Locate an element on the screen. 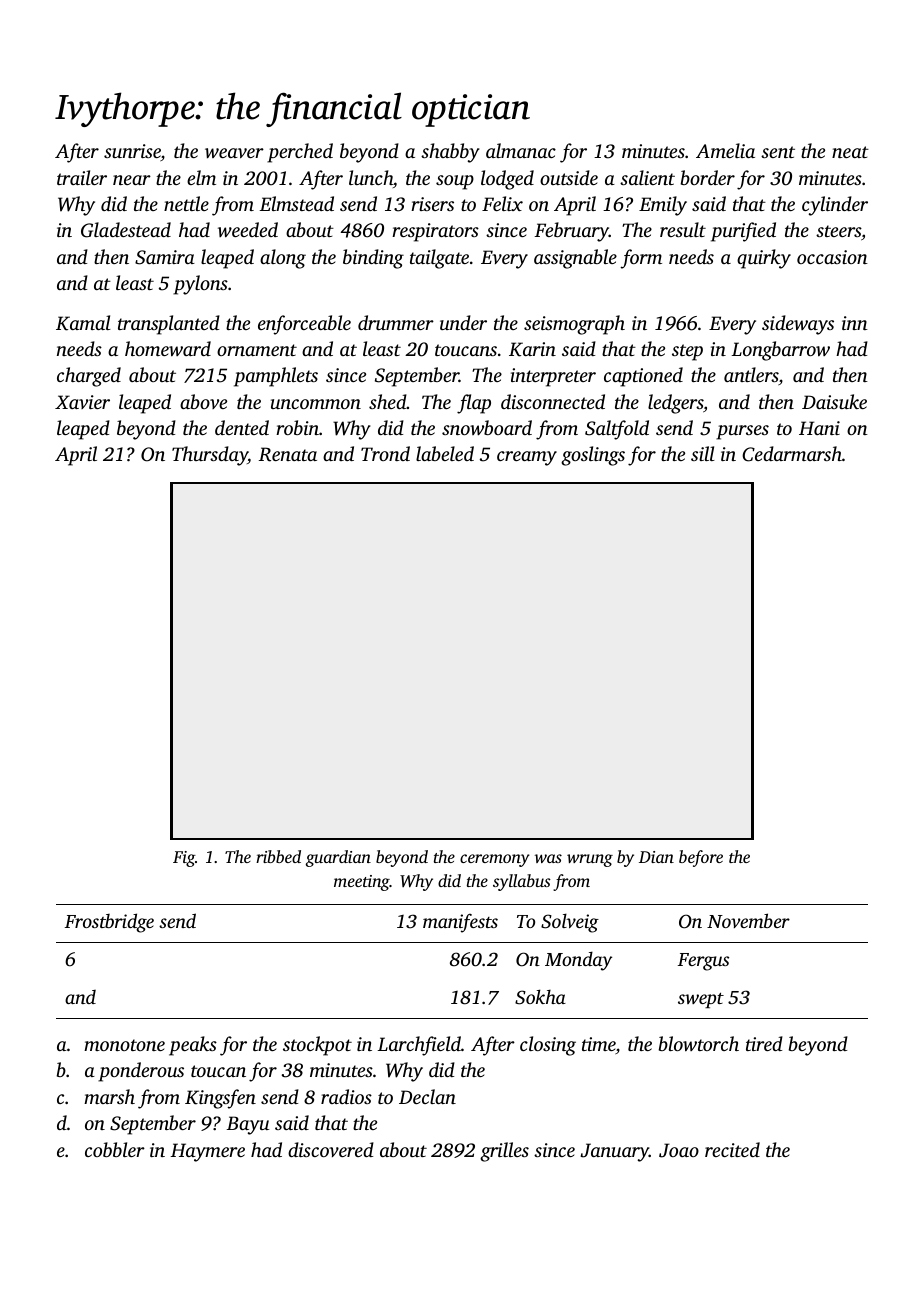 This screenshot has height=1311, width=924. creamy is located at coordinates (527, 458).
